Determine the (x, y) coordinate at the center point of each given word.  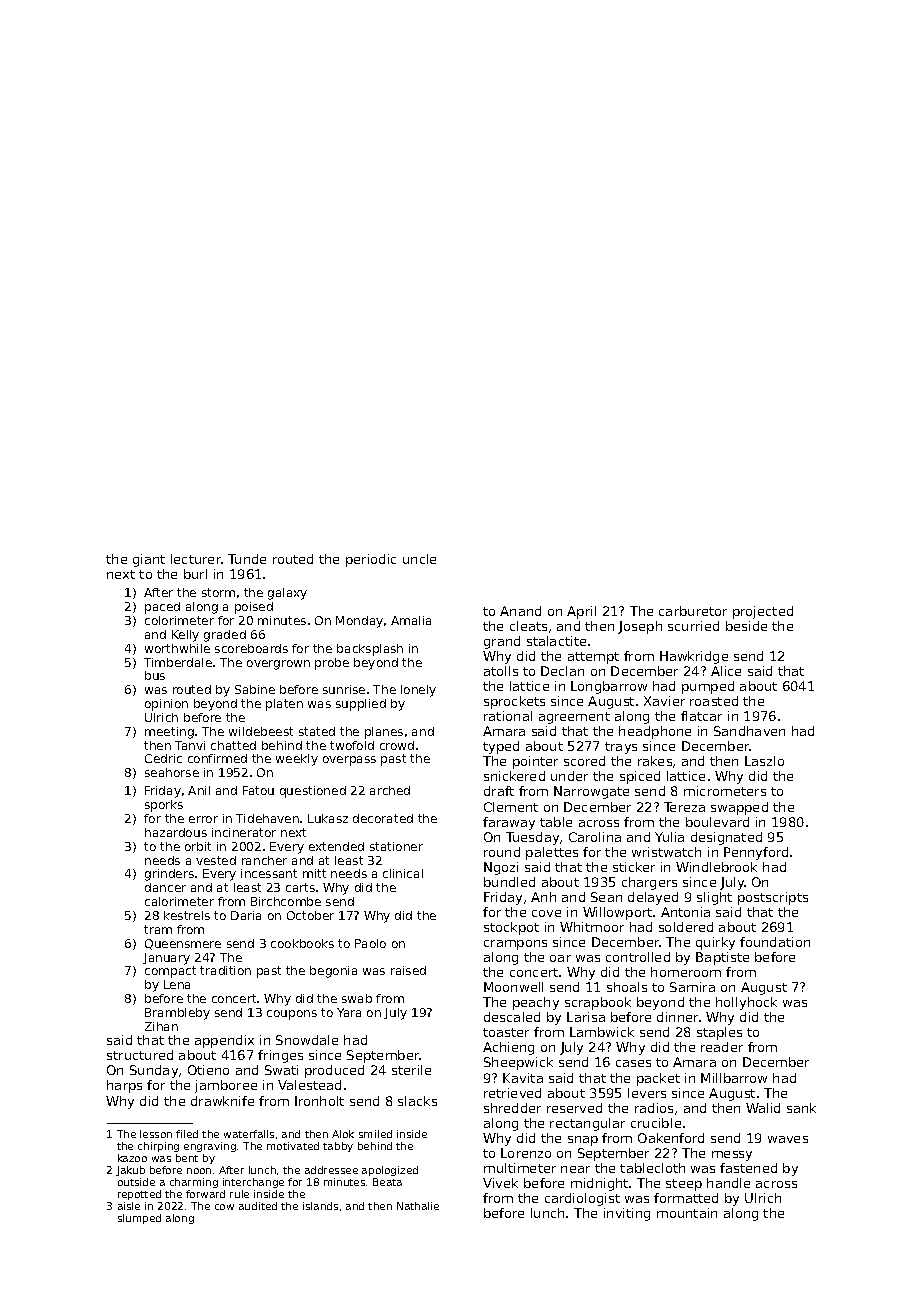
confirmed (217, 758)
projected (763, 612)
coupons (292, 1015)
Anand (520, 611)
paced (162, 608)
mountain (687, 1213)
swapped (739, 808)
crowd (397, 745)
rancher (264, 860)
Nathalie (418, 1206)
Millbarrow (734, 1078)
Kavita (523, 1078)
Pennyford (756, 853)
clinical (403, 873)
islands (320, 1206)
